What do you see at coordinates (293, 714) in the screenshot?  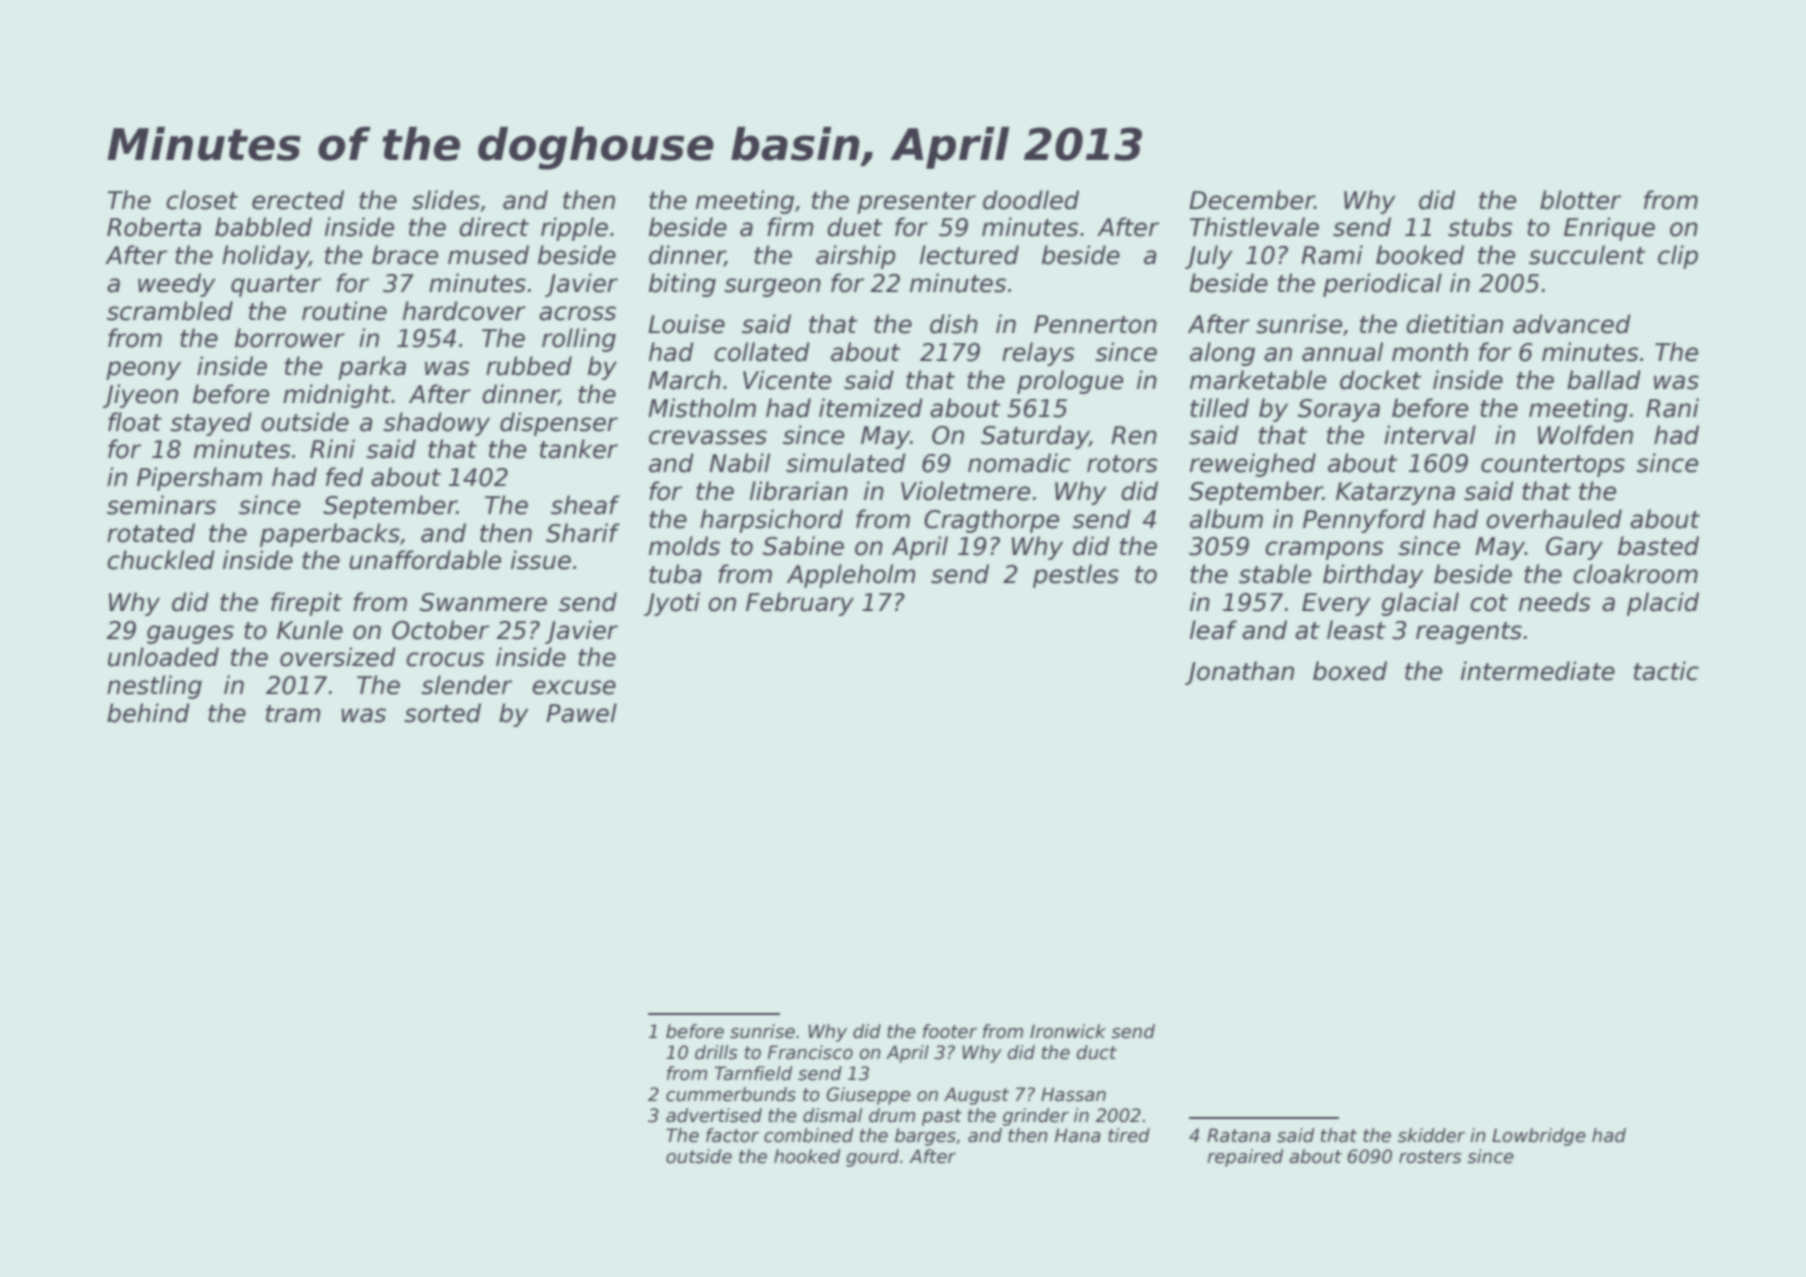 I see `tram` at bounding box center [293, 714].
